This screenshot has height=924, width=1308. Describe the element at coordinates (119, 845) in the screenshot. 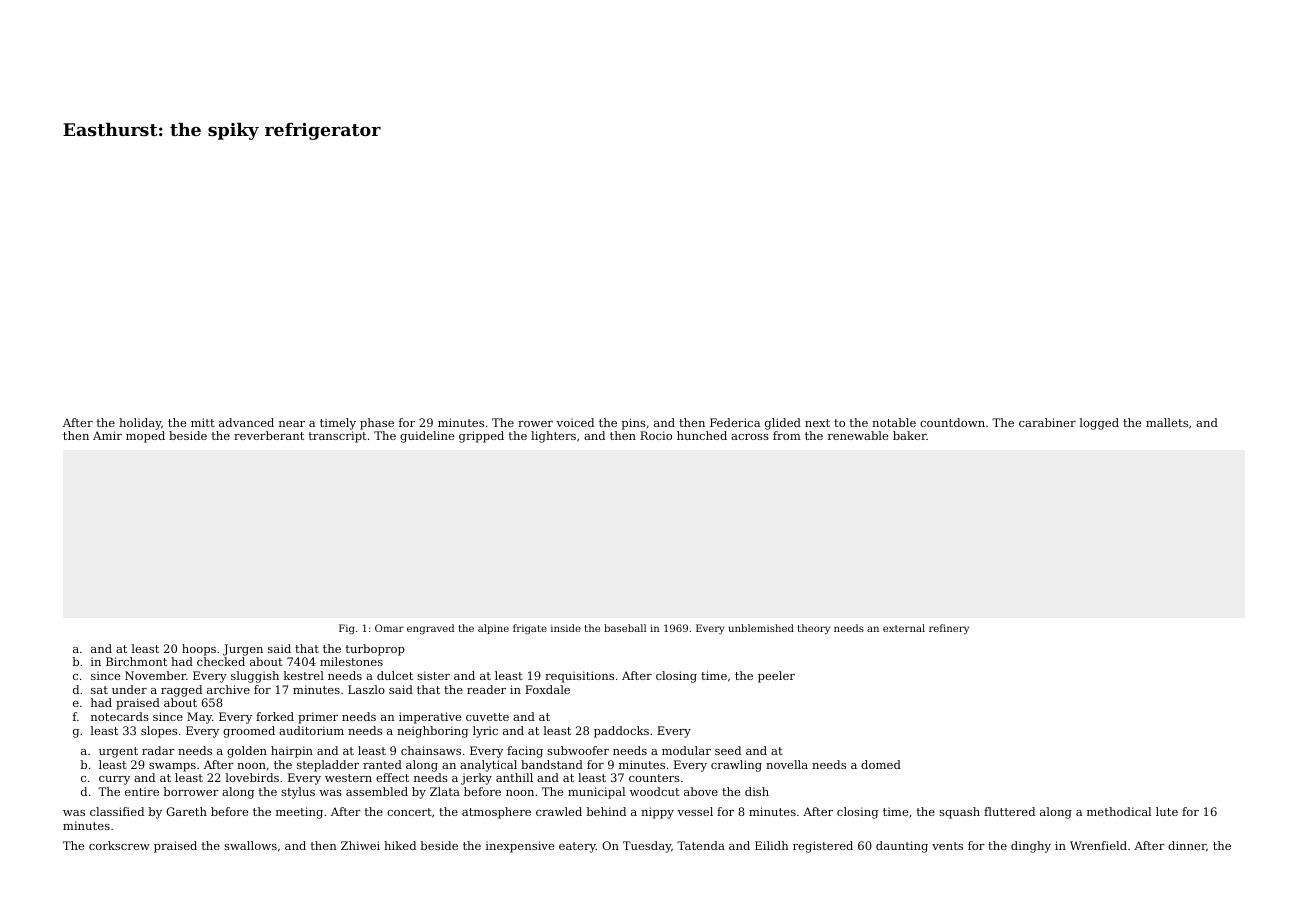

I see `corkscrew` at that location.
